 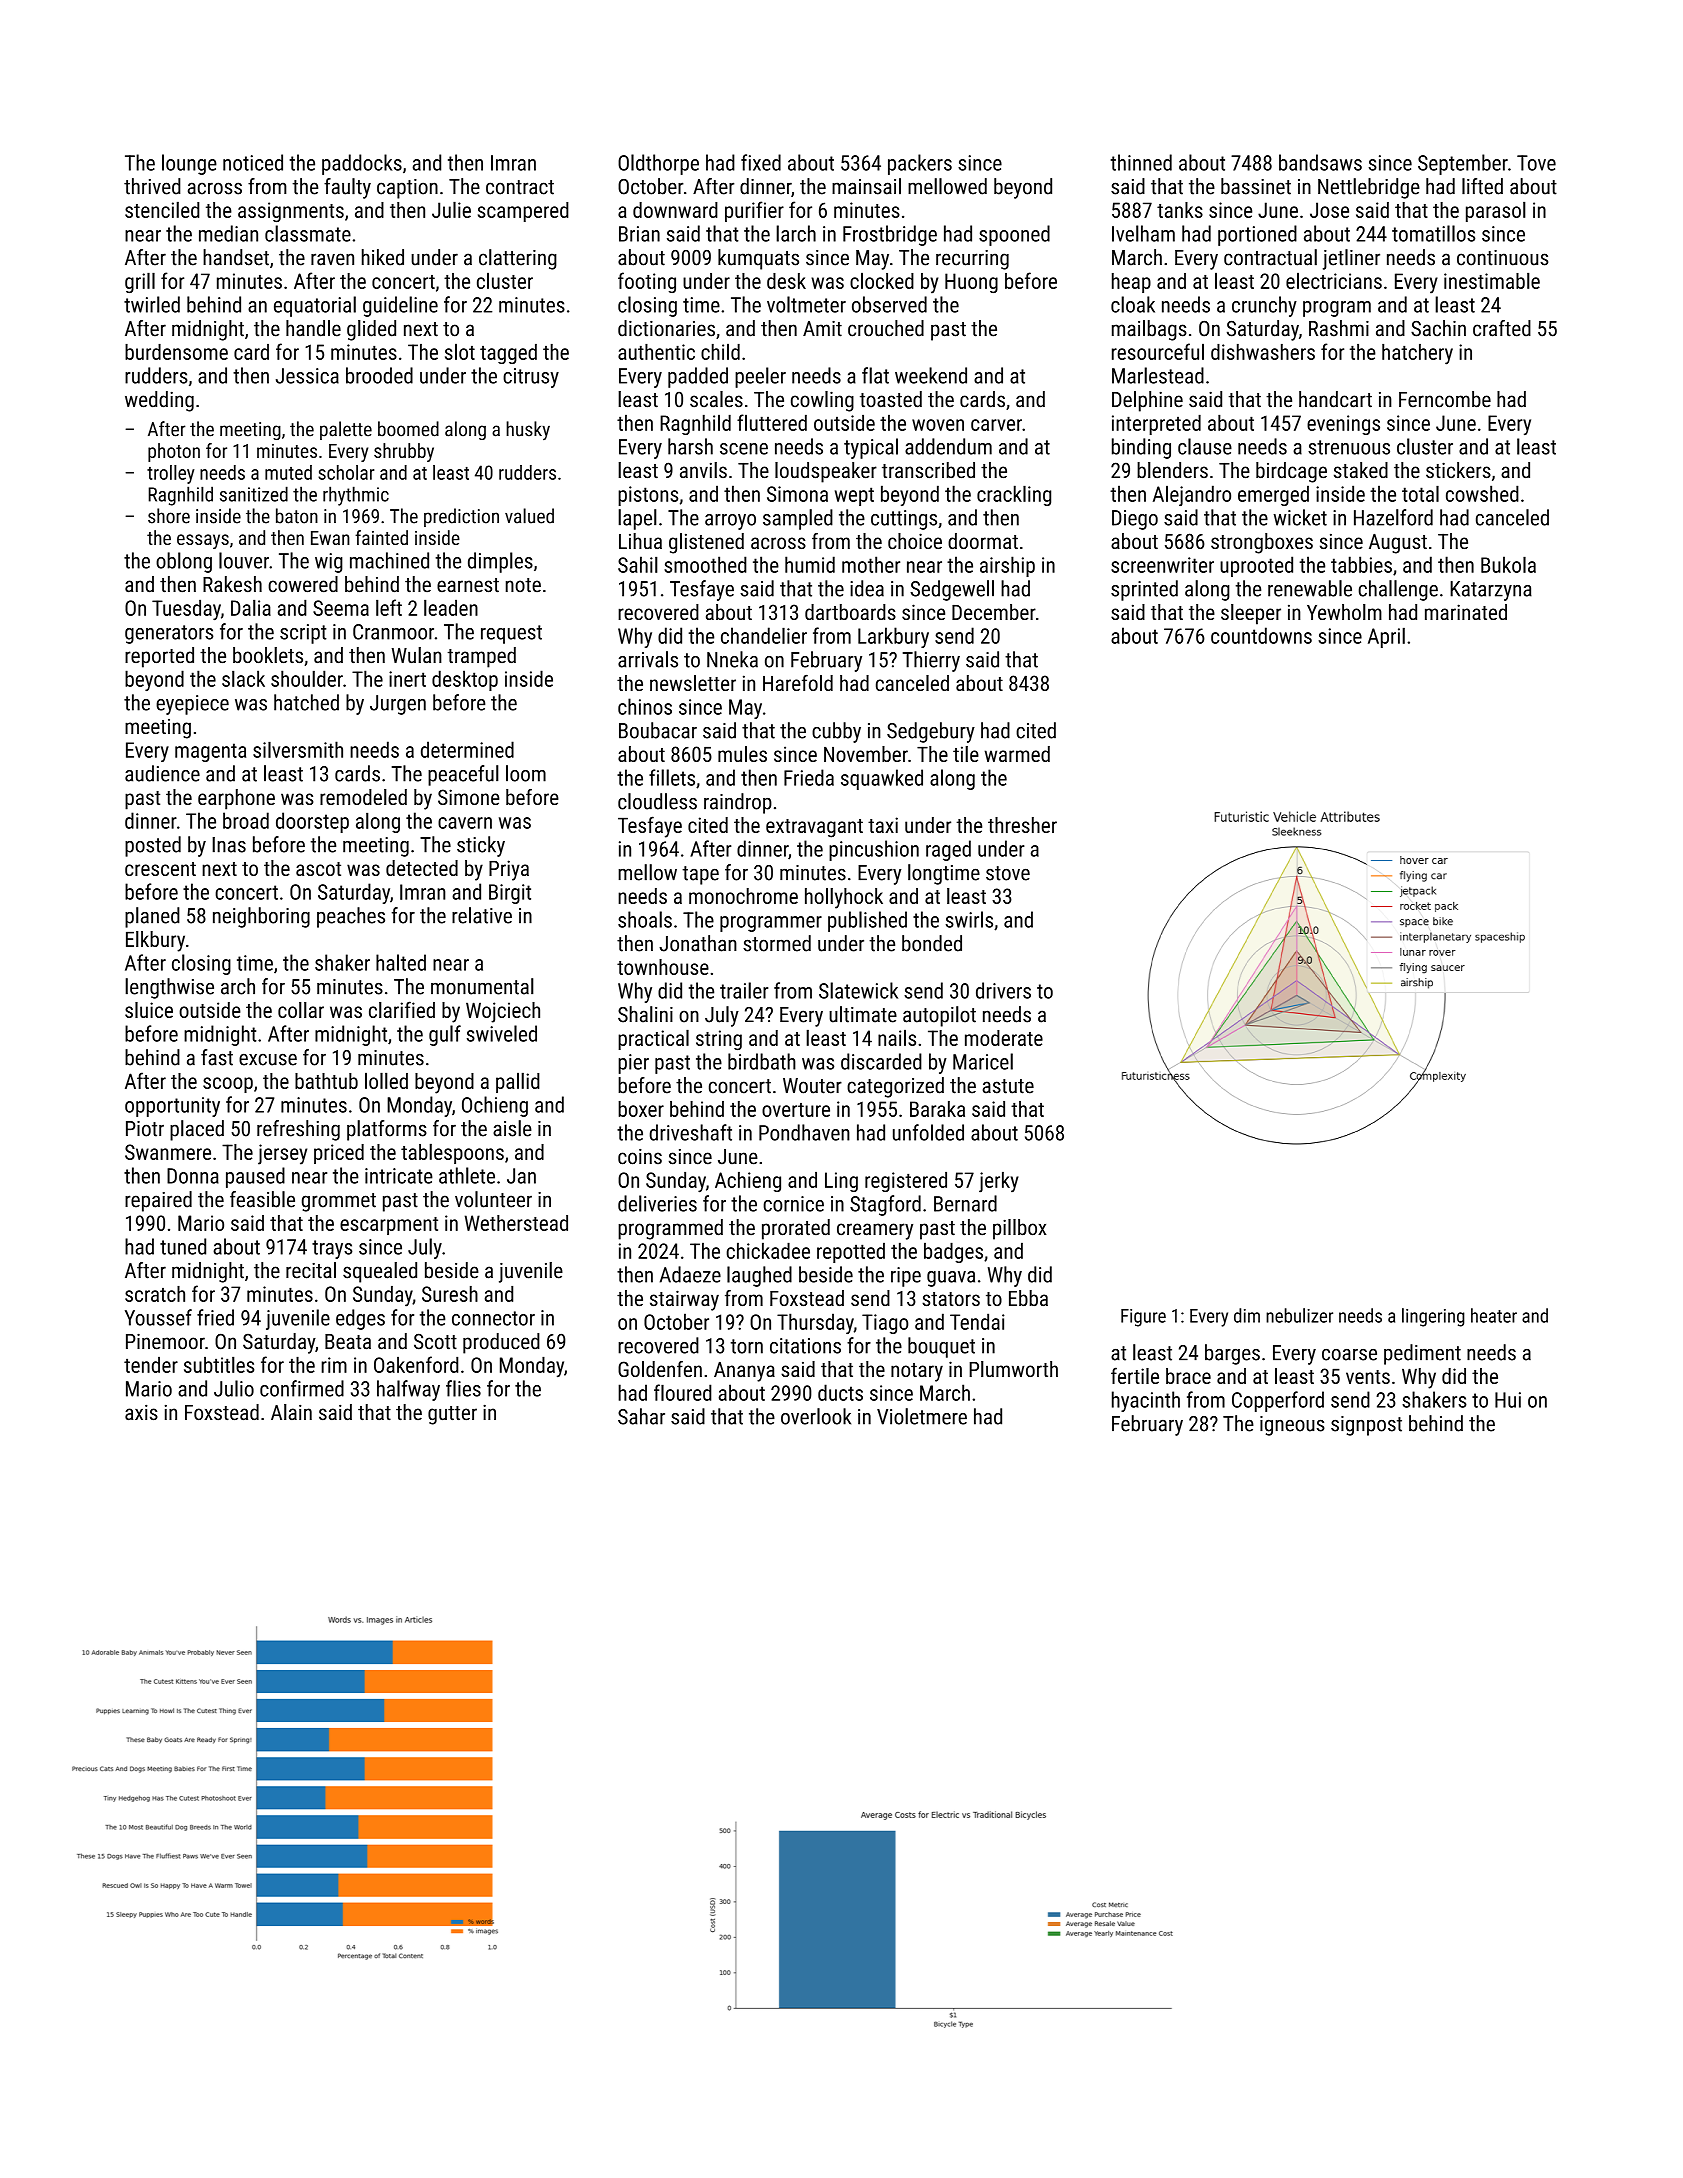 I want to click on Larkbury, so click(x=893, y=637).
